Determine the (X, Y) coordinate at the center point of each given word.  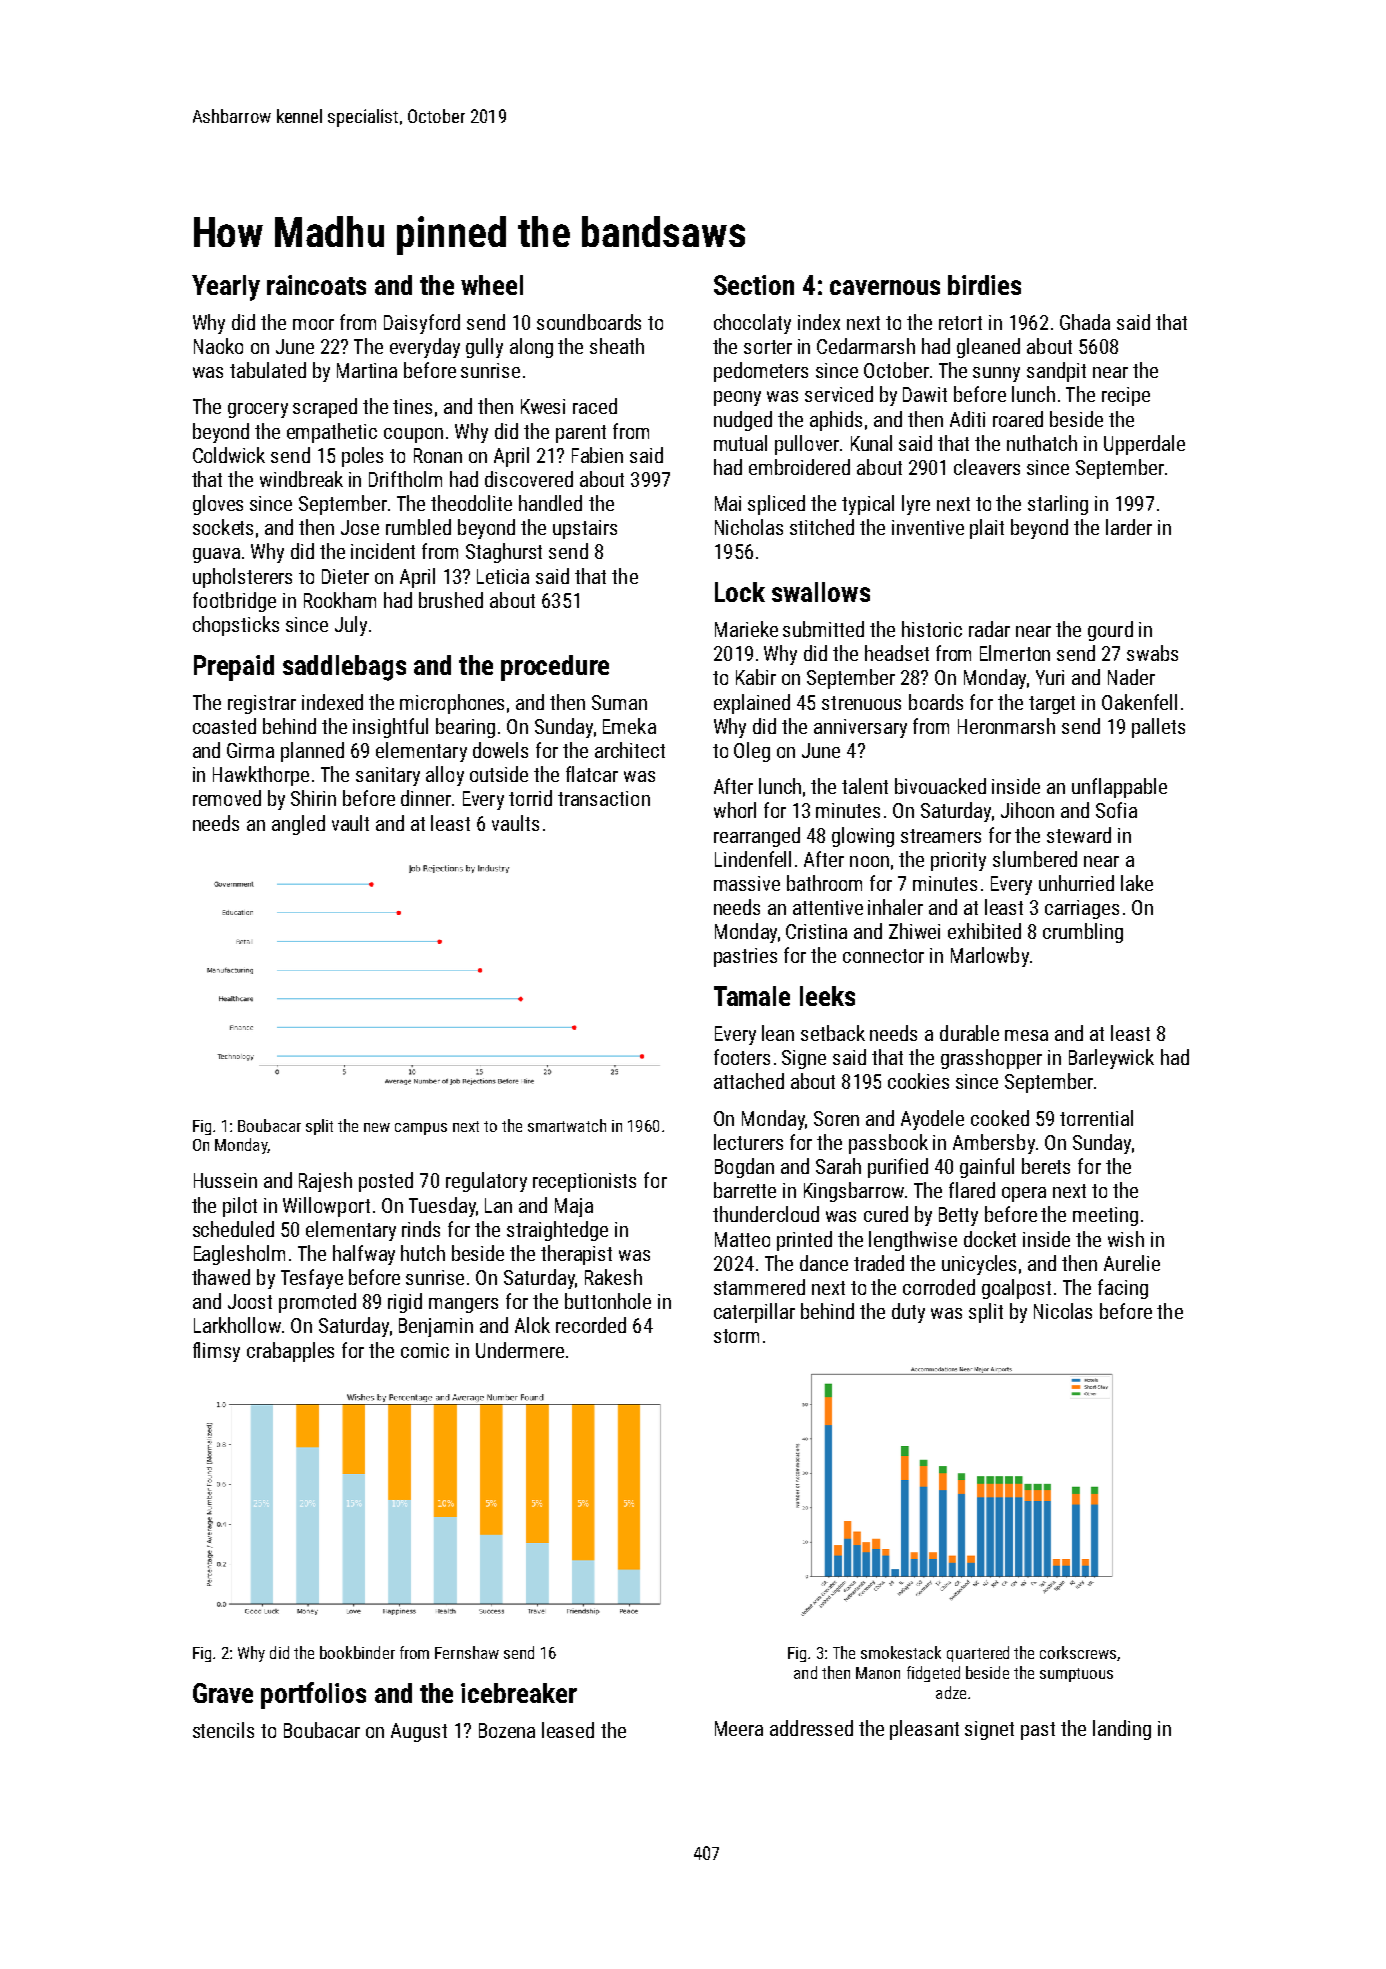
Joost (250, 1301)
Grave (223, 1693)
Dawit (925, 394)
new (377, 1127)
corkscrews (1078, 1652)
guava (216, 555)
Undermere (520, 1350)
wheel (492, 285)
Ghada (1085, 322)
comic (425, 1350)
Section (754, 285)
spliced (776, 505)
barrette (745, 1190)
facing (1123, 1289)
